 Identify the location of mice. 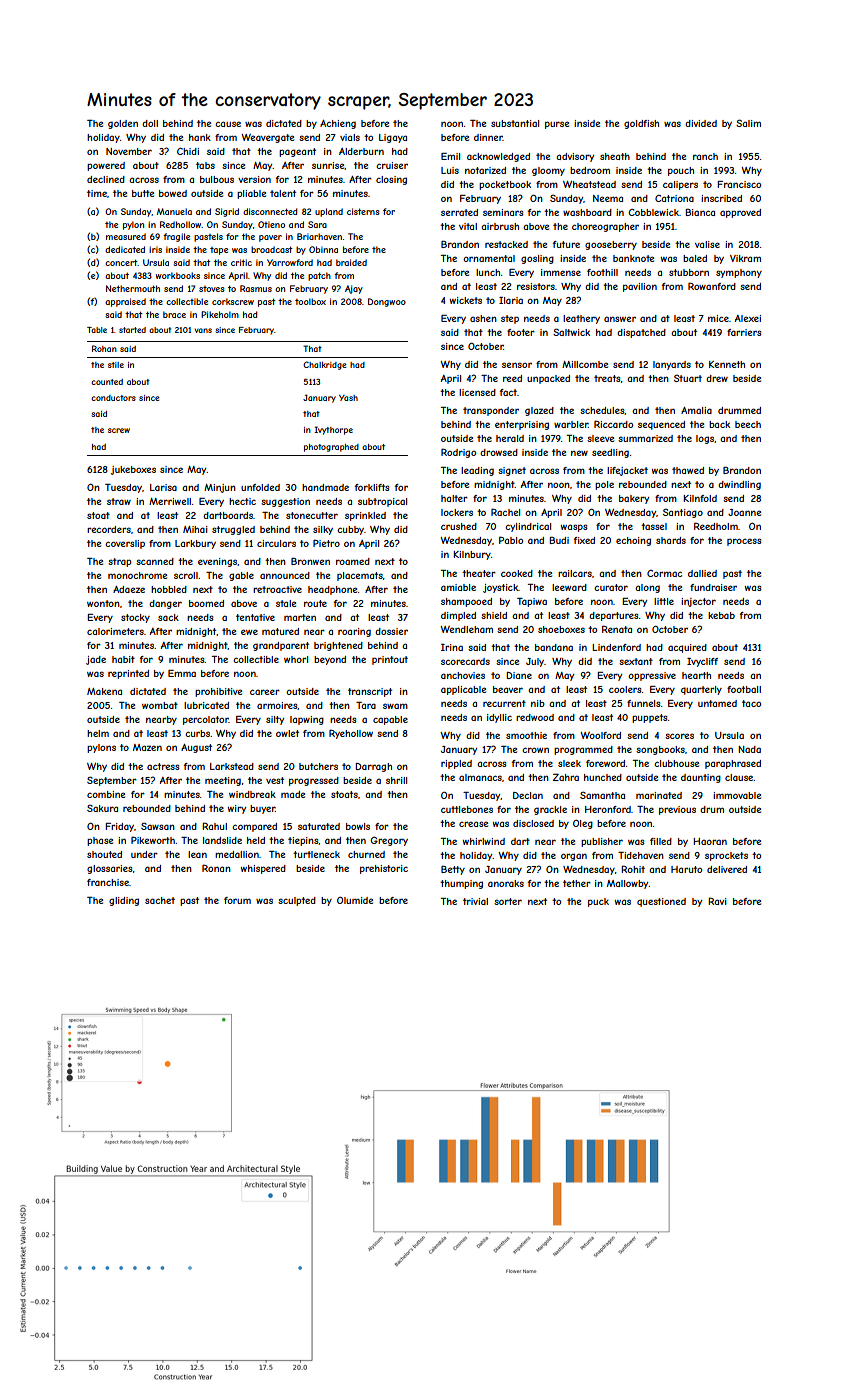
(718, 318).
